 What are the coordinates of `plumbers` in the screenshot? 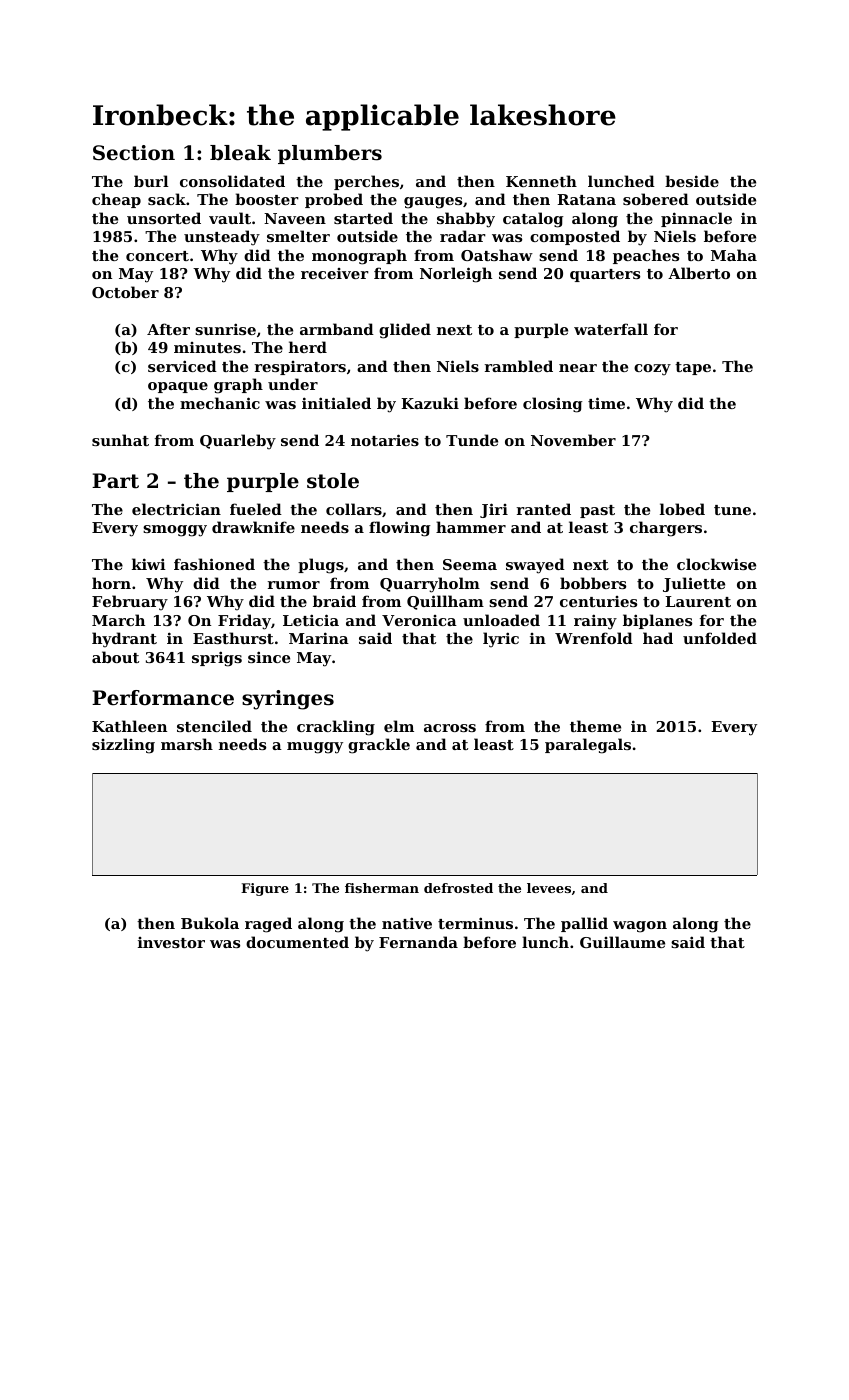 It's located at (330, 154).
